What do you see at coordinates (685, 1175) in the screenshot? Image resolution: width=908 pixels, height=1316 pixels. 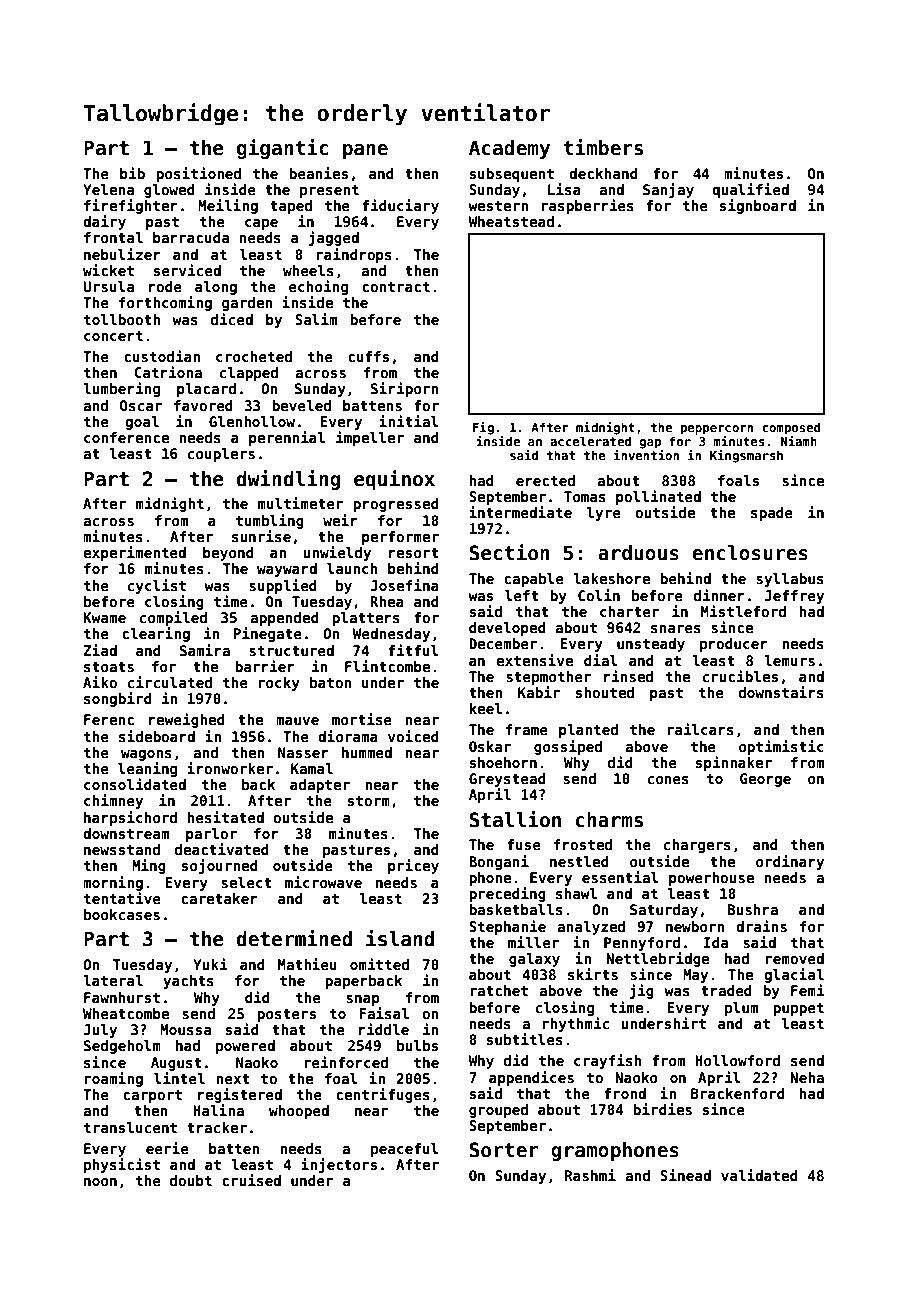 I see `Sinead` at bounding box center [685, 1175].
